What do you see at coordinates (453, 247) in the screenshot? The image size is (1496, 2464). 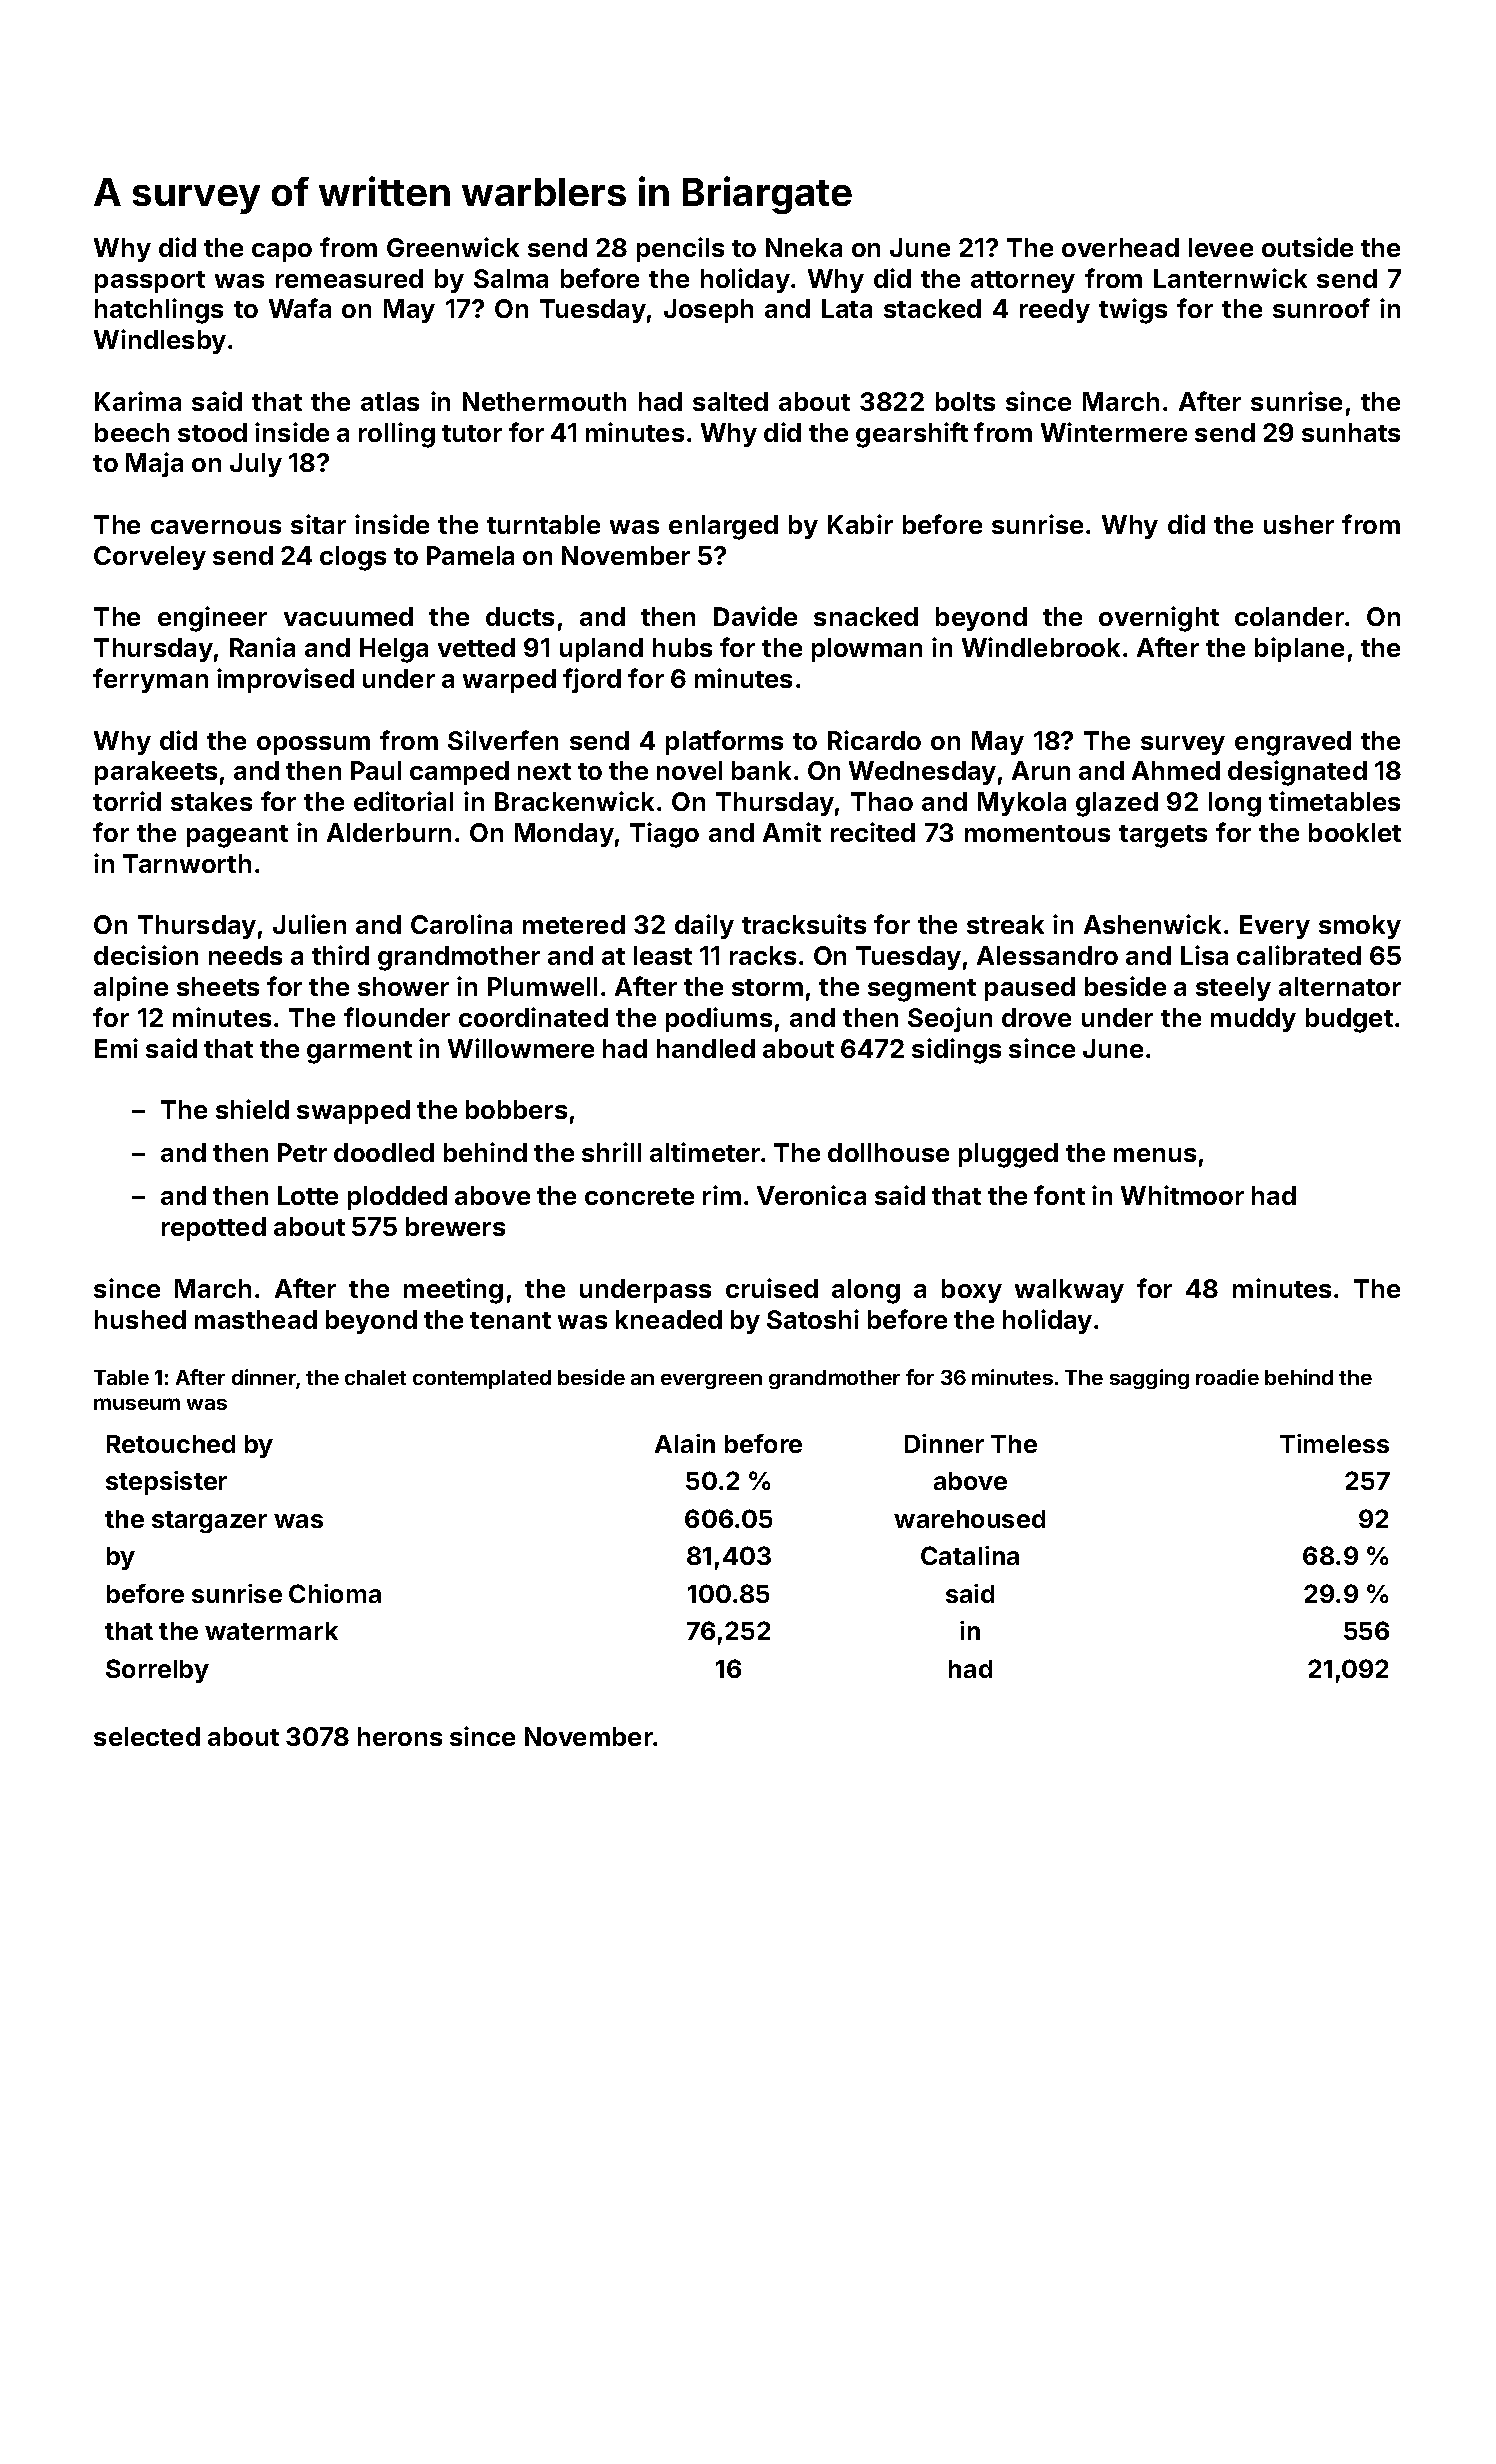 I see `Greenwick` at bounding box center [453, 247].
